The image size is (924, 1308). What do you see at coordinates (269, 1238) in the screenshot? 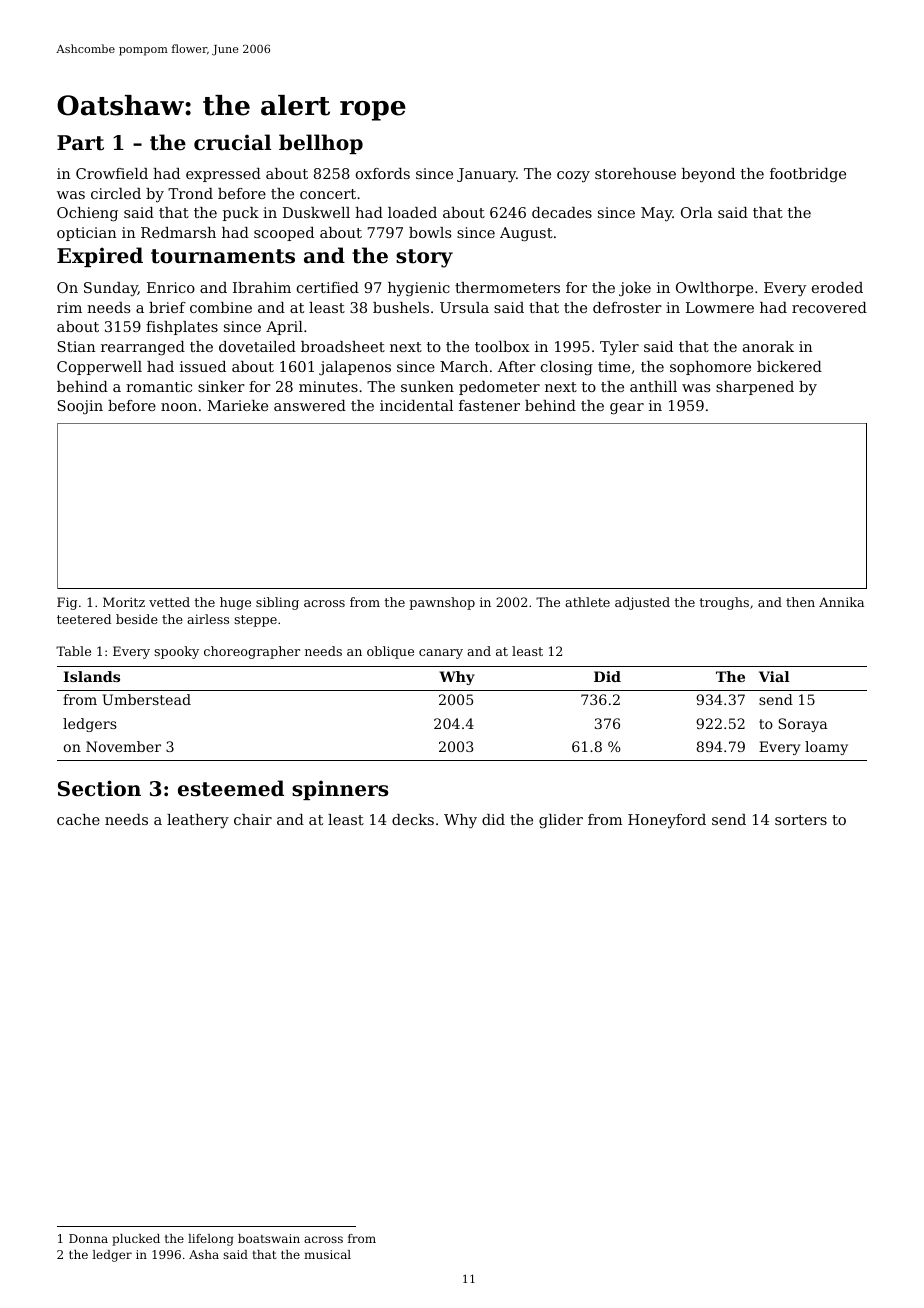
I see `boatswain` at bounding box center [269, 1238].
